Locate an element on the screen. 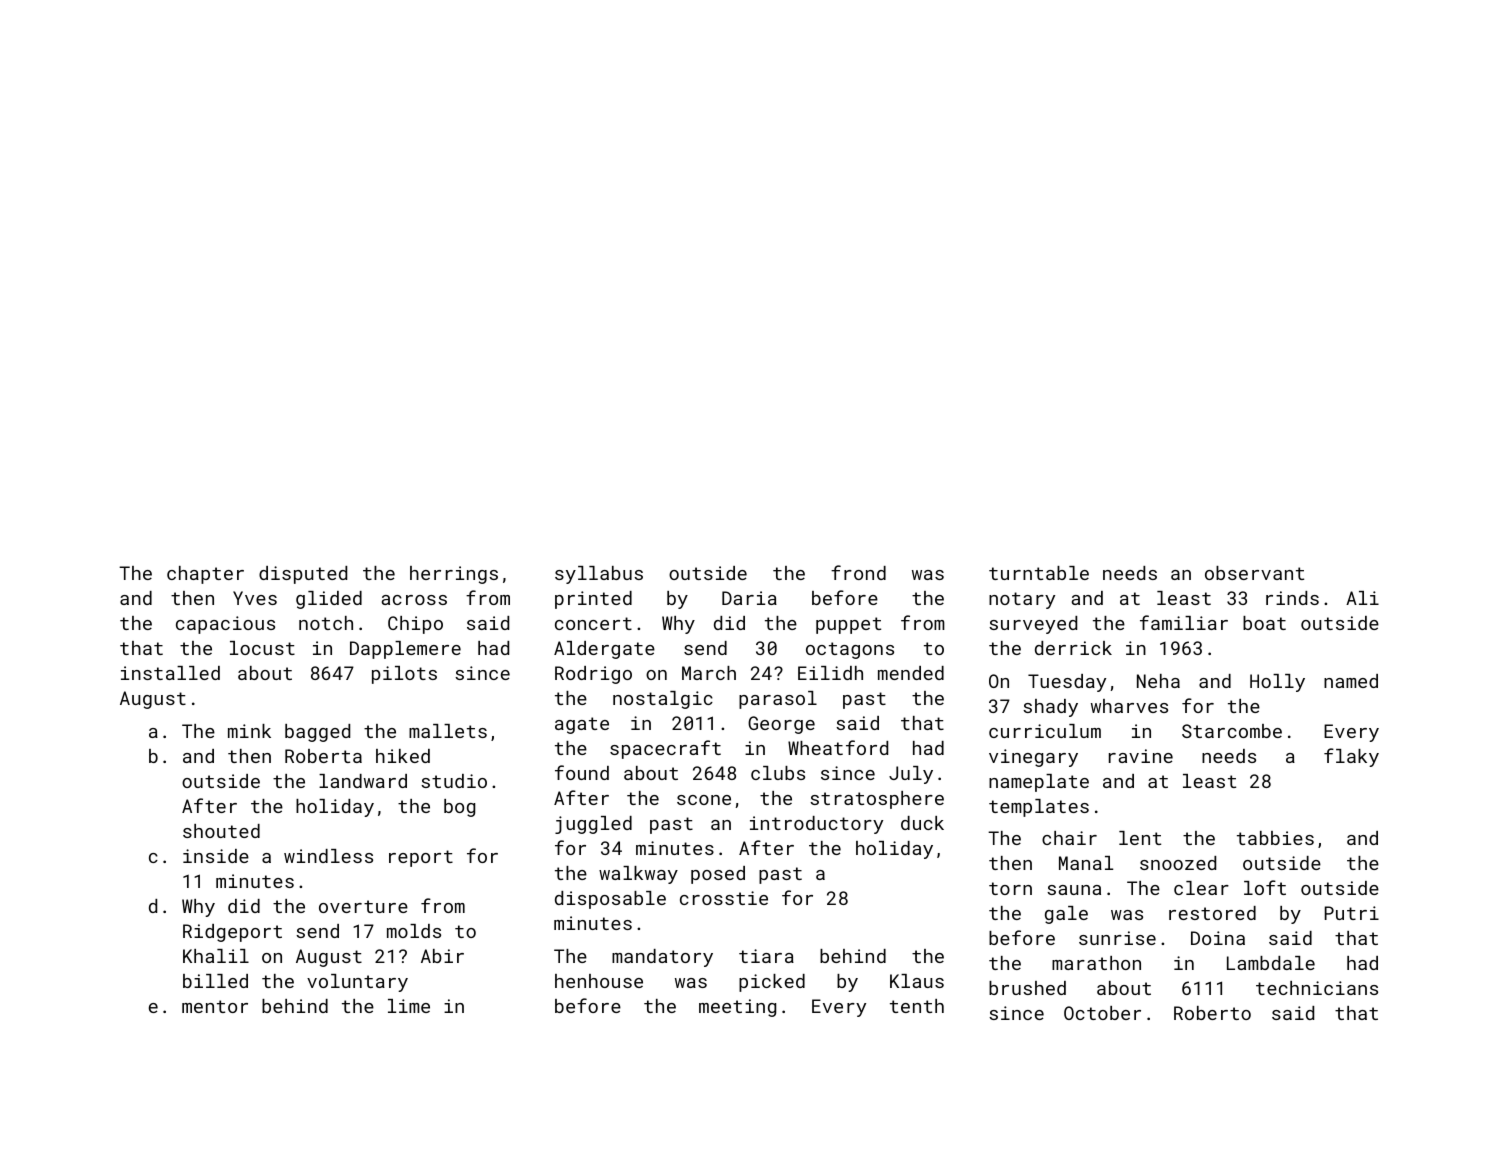 The width and height of the screenshot is (1499, 1159). Doina is located at coordinates (1218, 938).
